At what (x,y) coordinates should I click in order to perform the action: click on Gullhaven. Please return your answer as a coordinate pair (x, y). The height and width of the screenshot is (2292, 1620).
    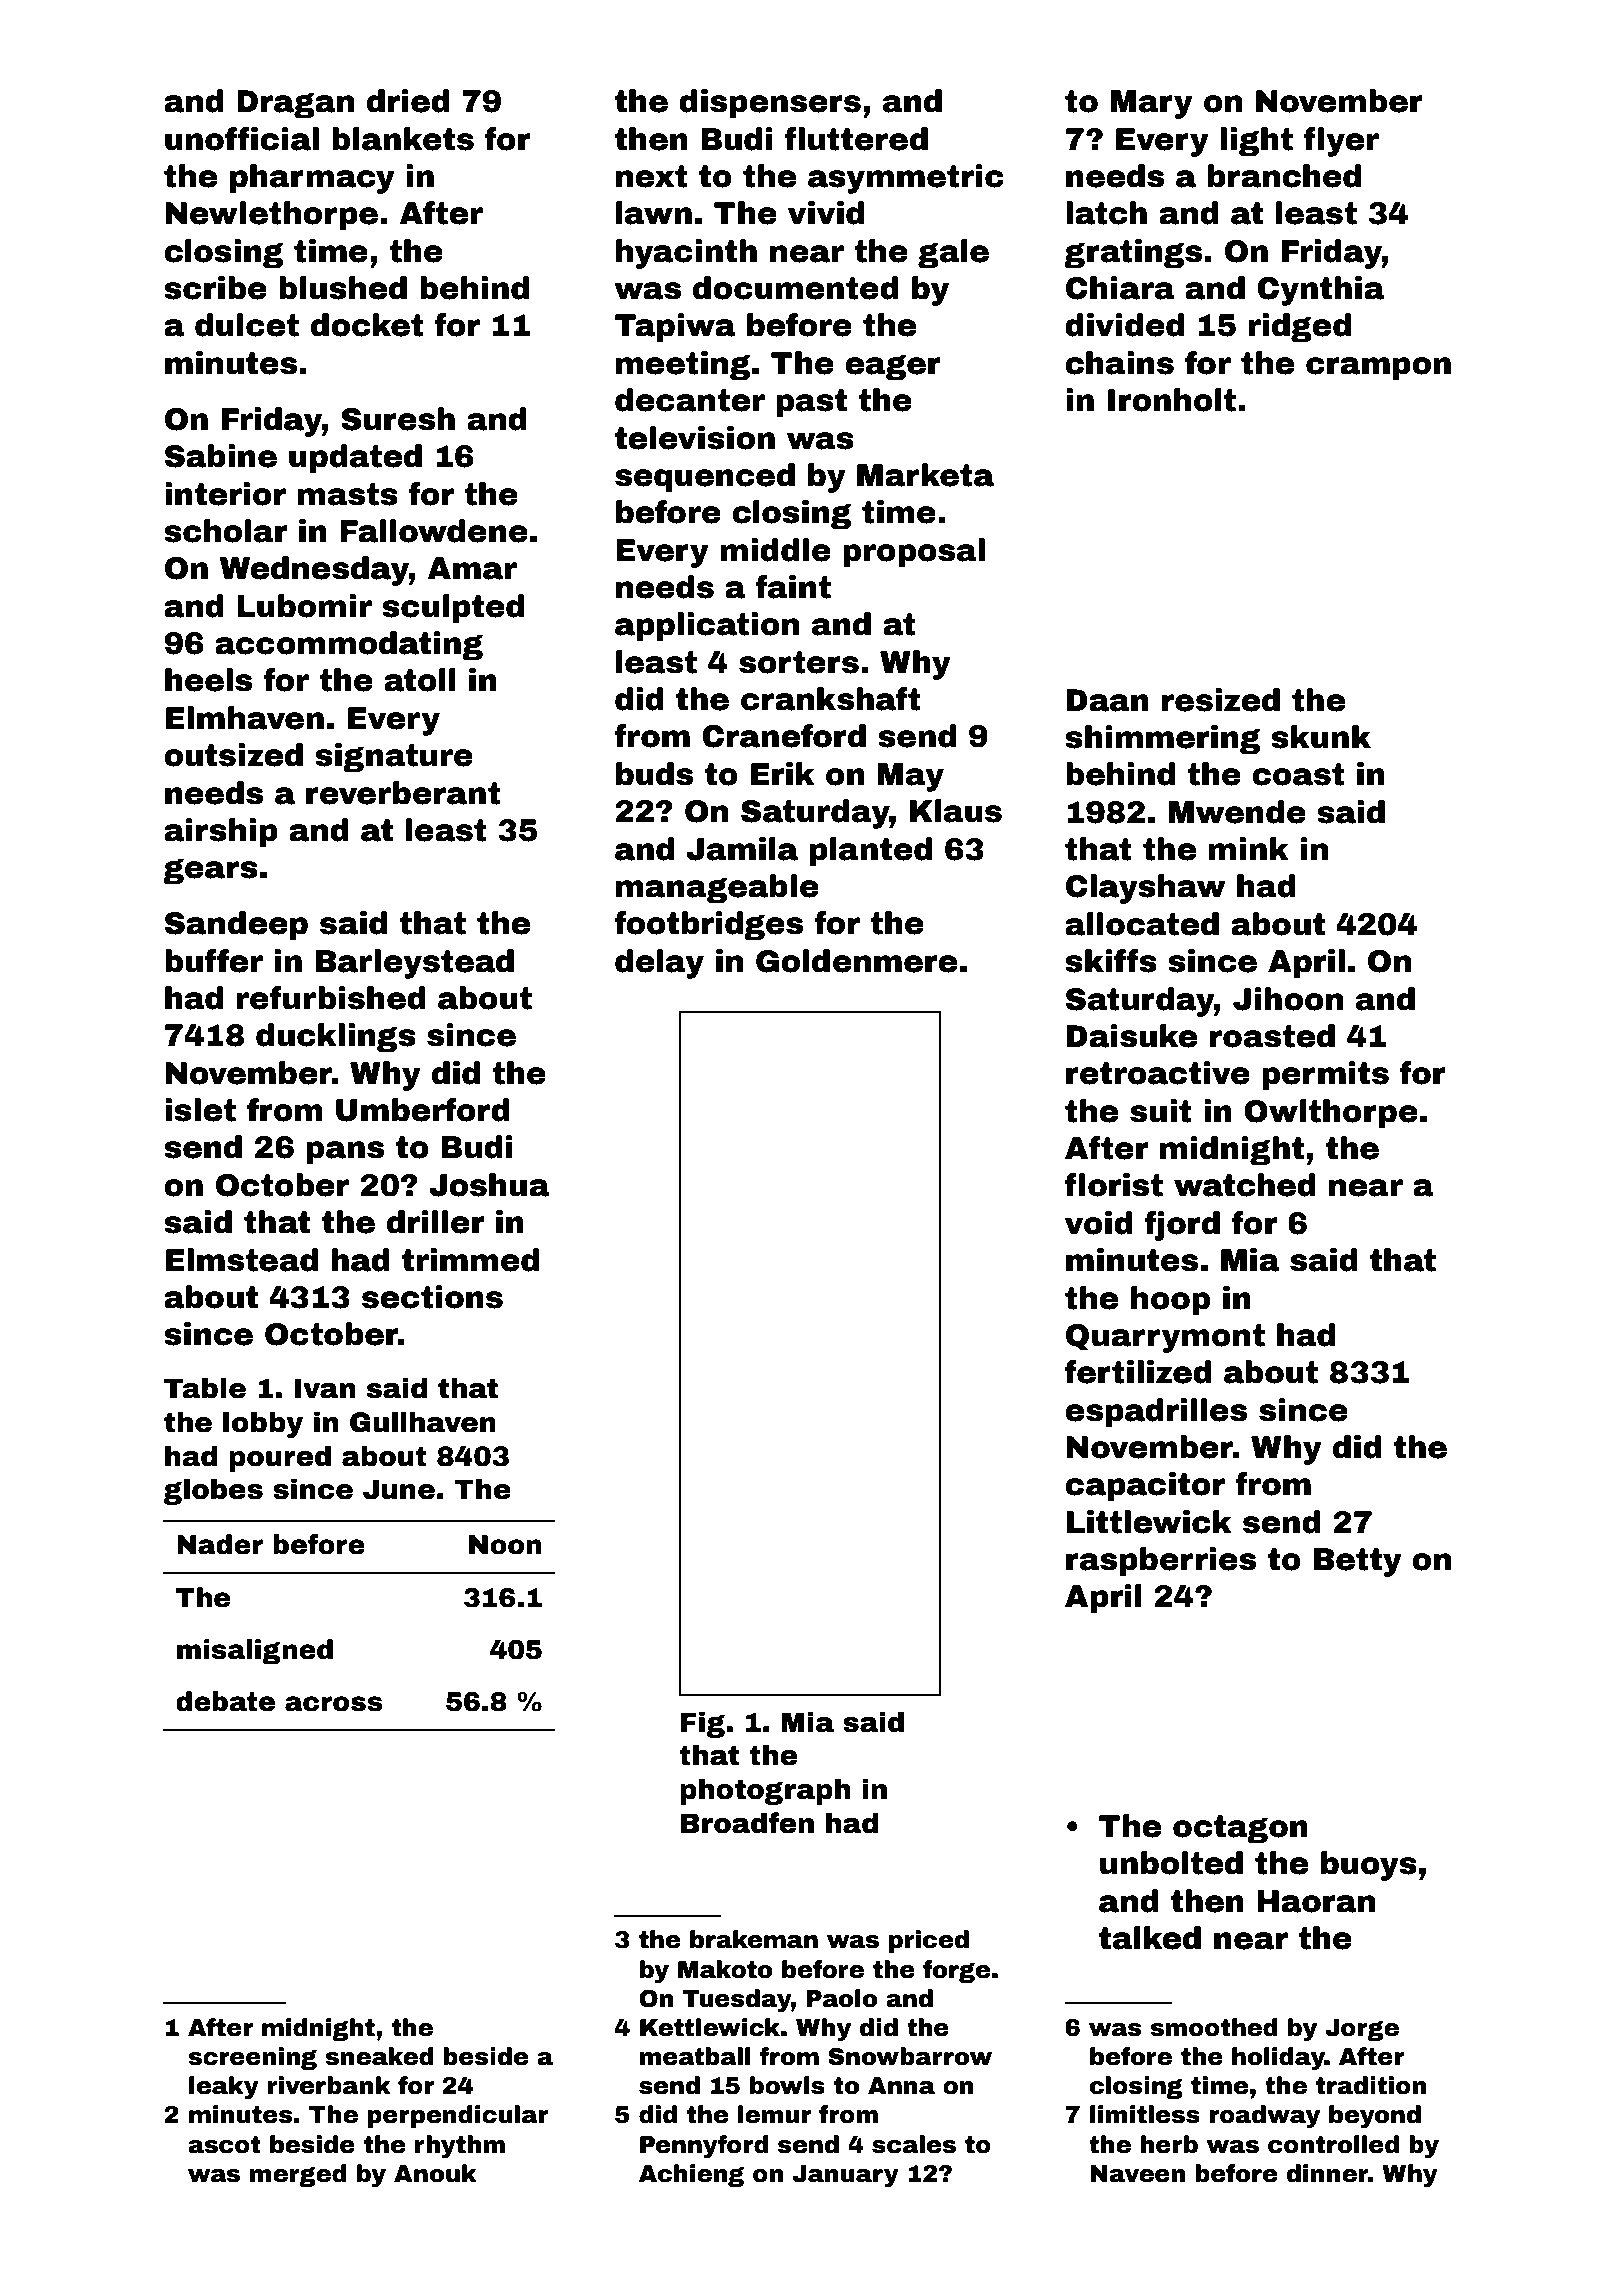
    Looking at the image, I should click on (423, 1422).
